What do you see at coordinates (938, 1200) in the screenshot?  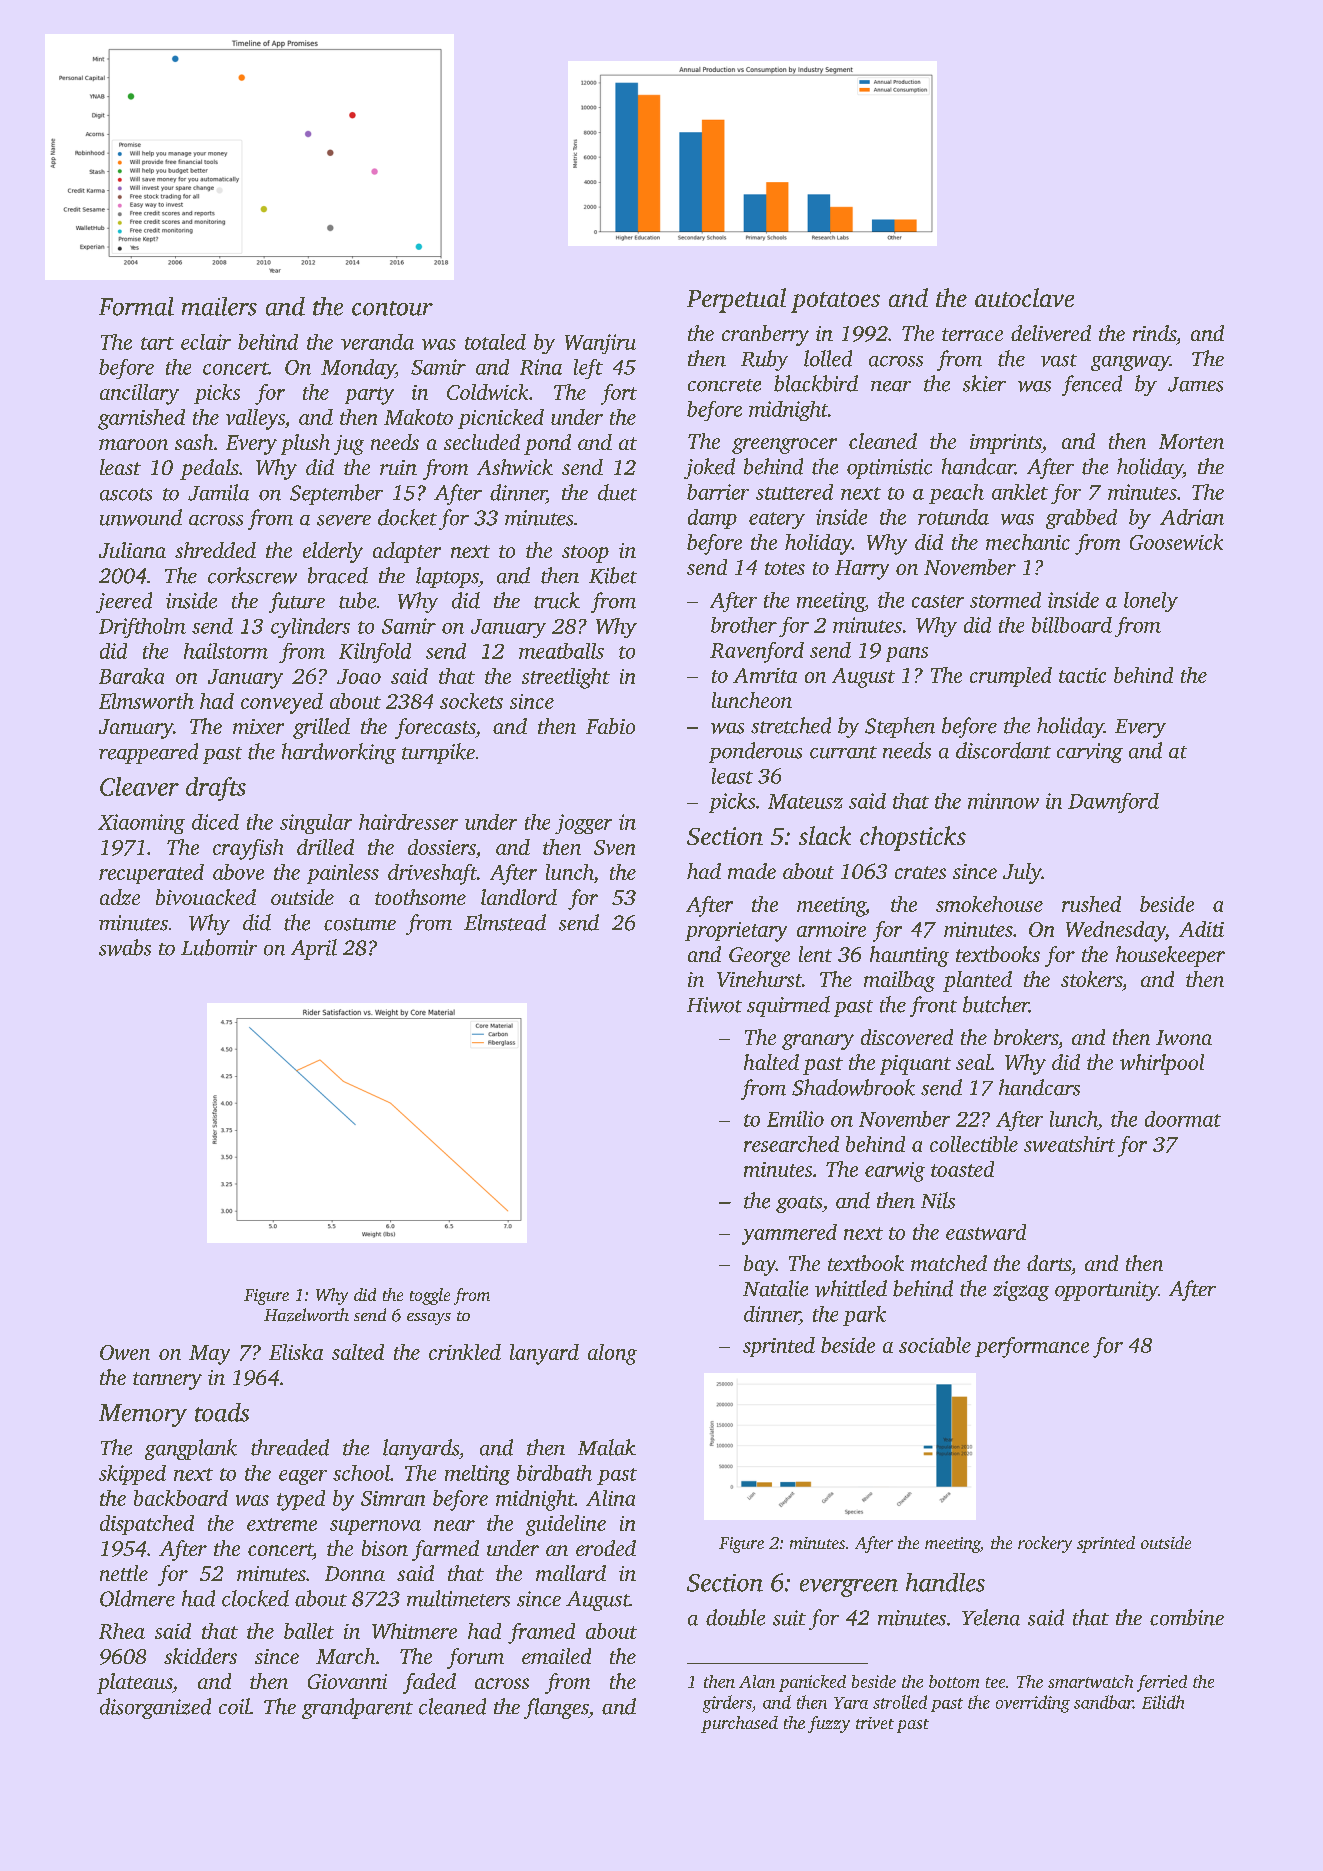 I see `Nils` at bounding box center [938, 1200].
